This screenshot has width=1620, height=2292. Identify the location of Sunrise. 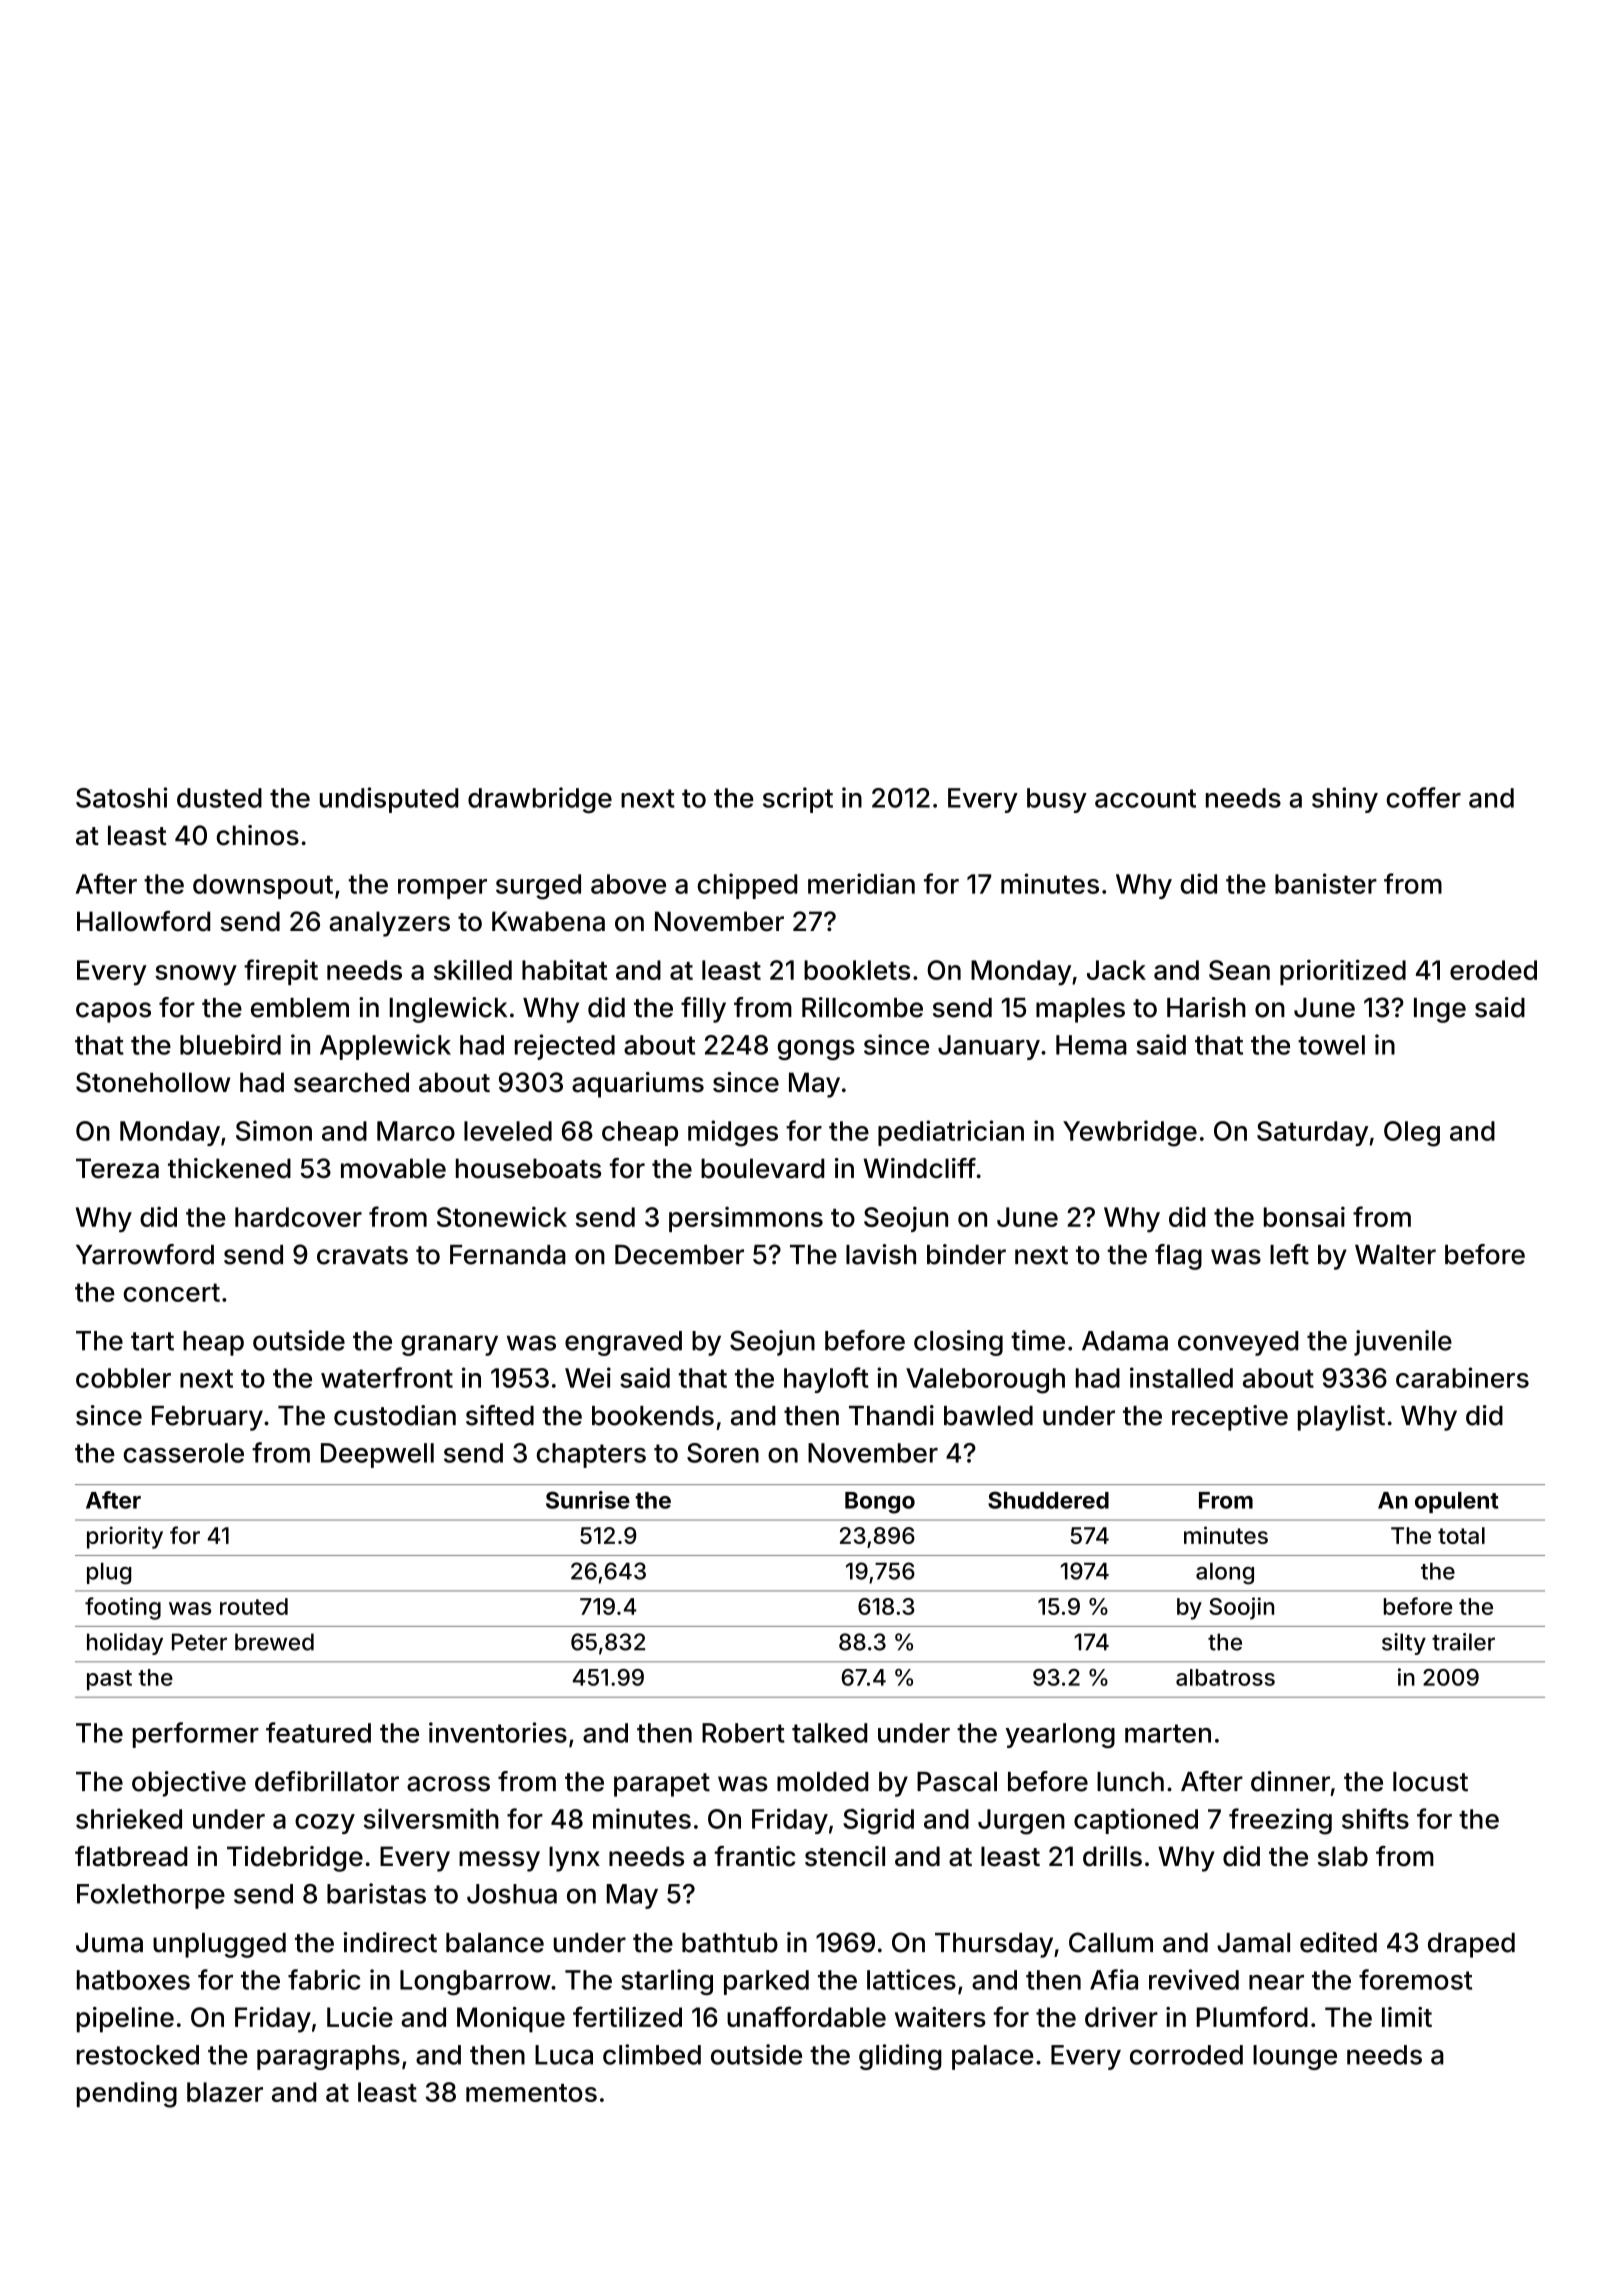
(588, 1500).
